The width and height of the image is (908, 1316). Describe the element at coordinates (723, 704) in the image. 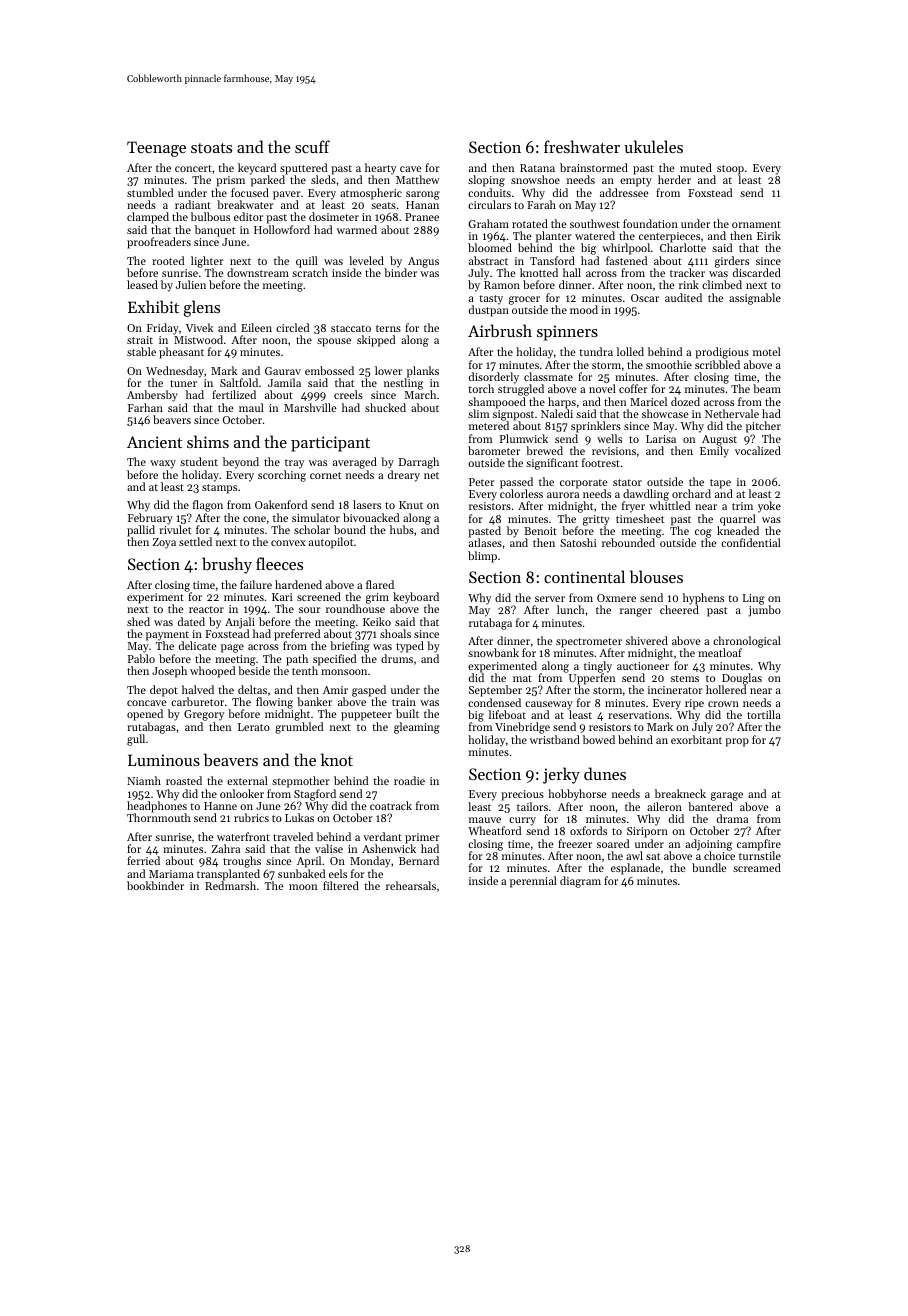

I see `crown` at that location.
